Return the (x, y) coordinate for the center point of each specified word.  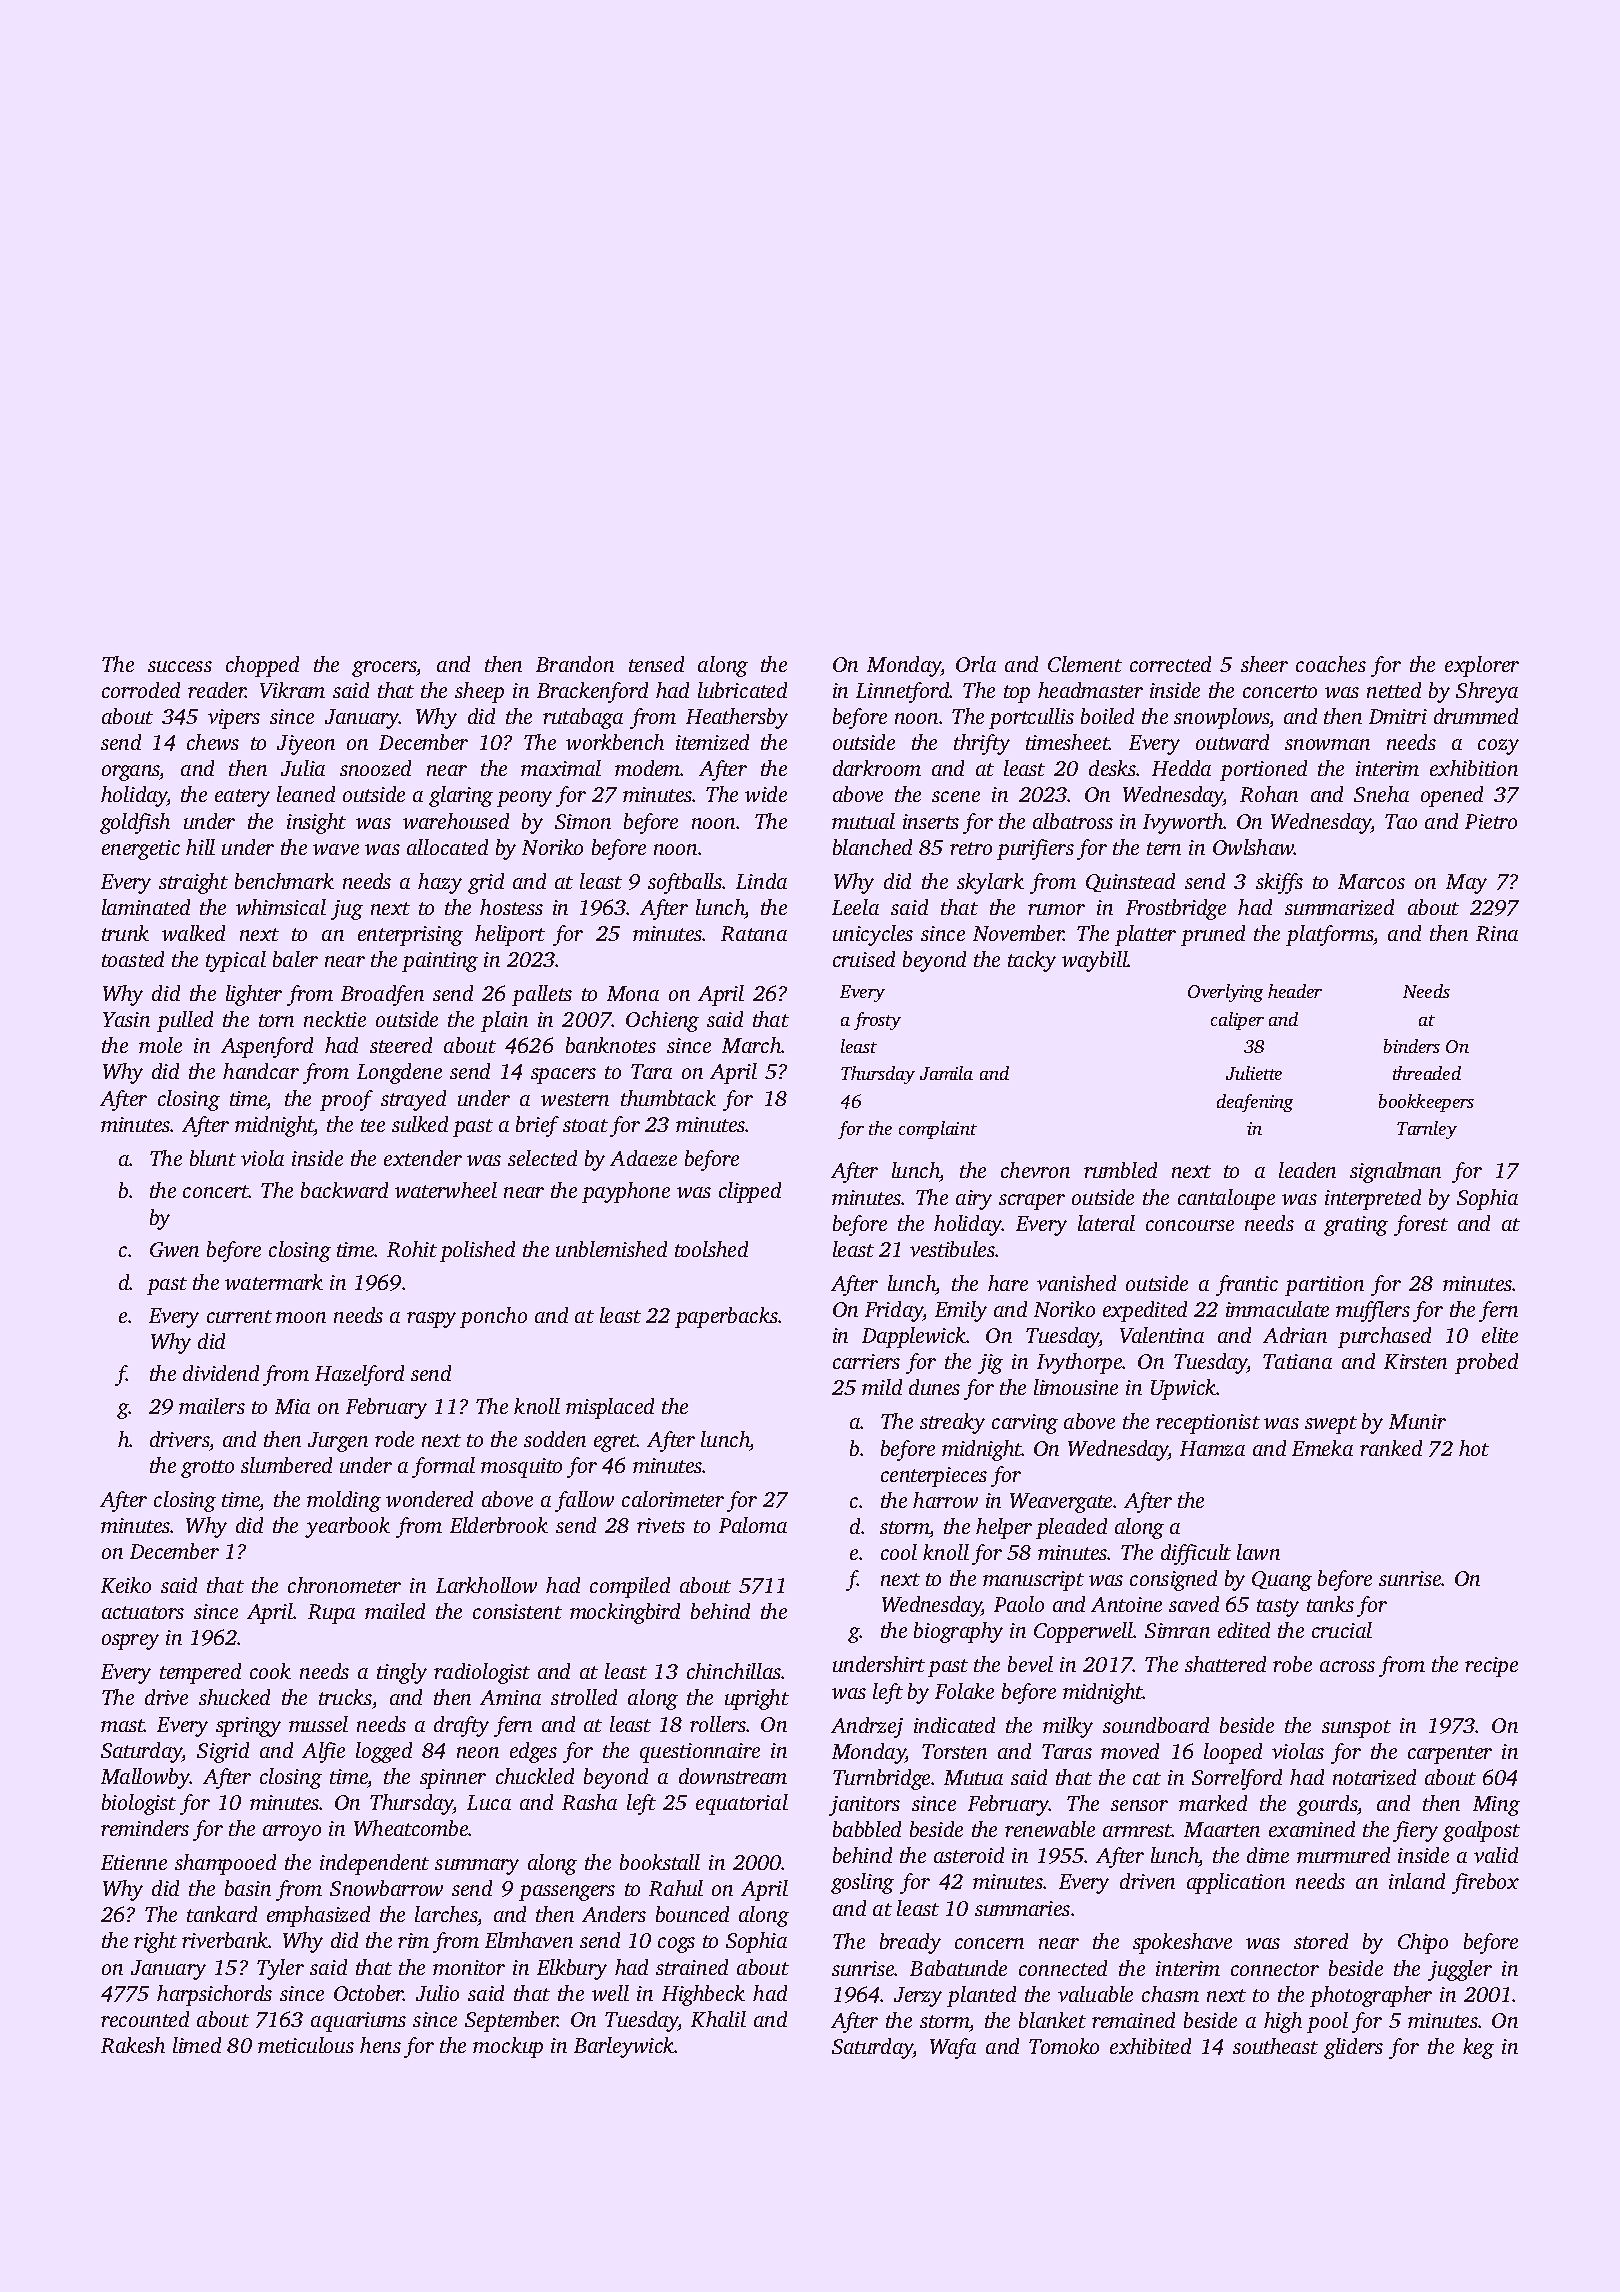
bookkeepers (1426, 1103)
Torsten (954, 1751)
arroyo (292, 1833)
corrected (1170, 664)
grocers (384, 669)
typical (236, 961)
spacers (563, 1076)
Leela (855, 907)
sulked (420, 1124)
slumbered (286, 1465)
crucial (1342, 1630)
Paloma (753, 1525)
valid (1496, 1855)
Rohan (1269, 794)
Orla (976, 664)
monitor (469, 1967)
